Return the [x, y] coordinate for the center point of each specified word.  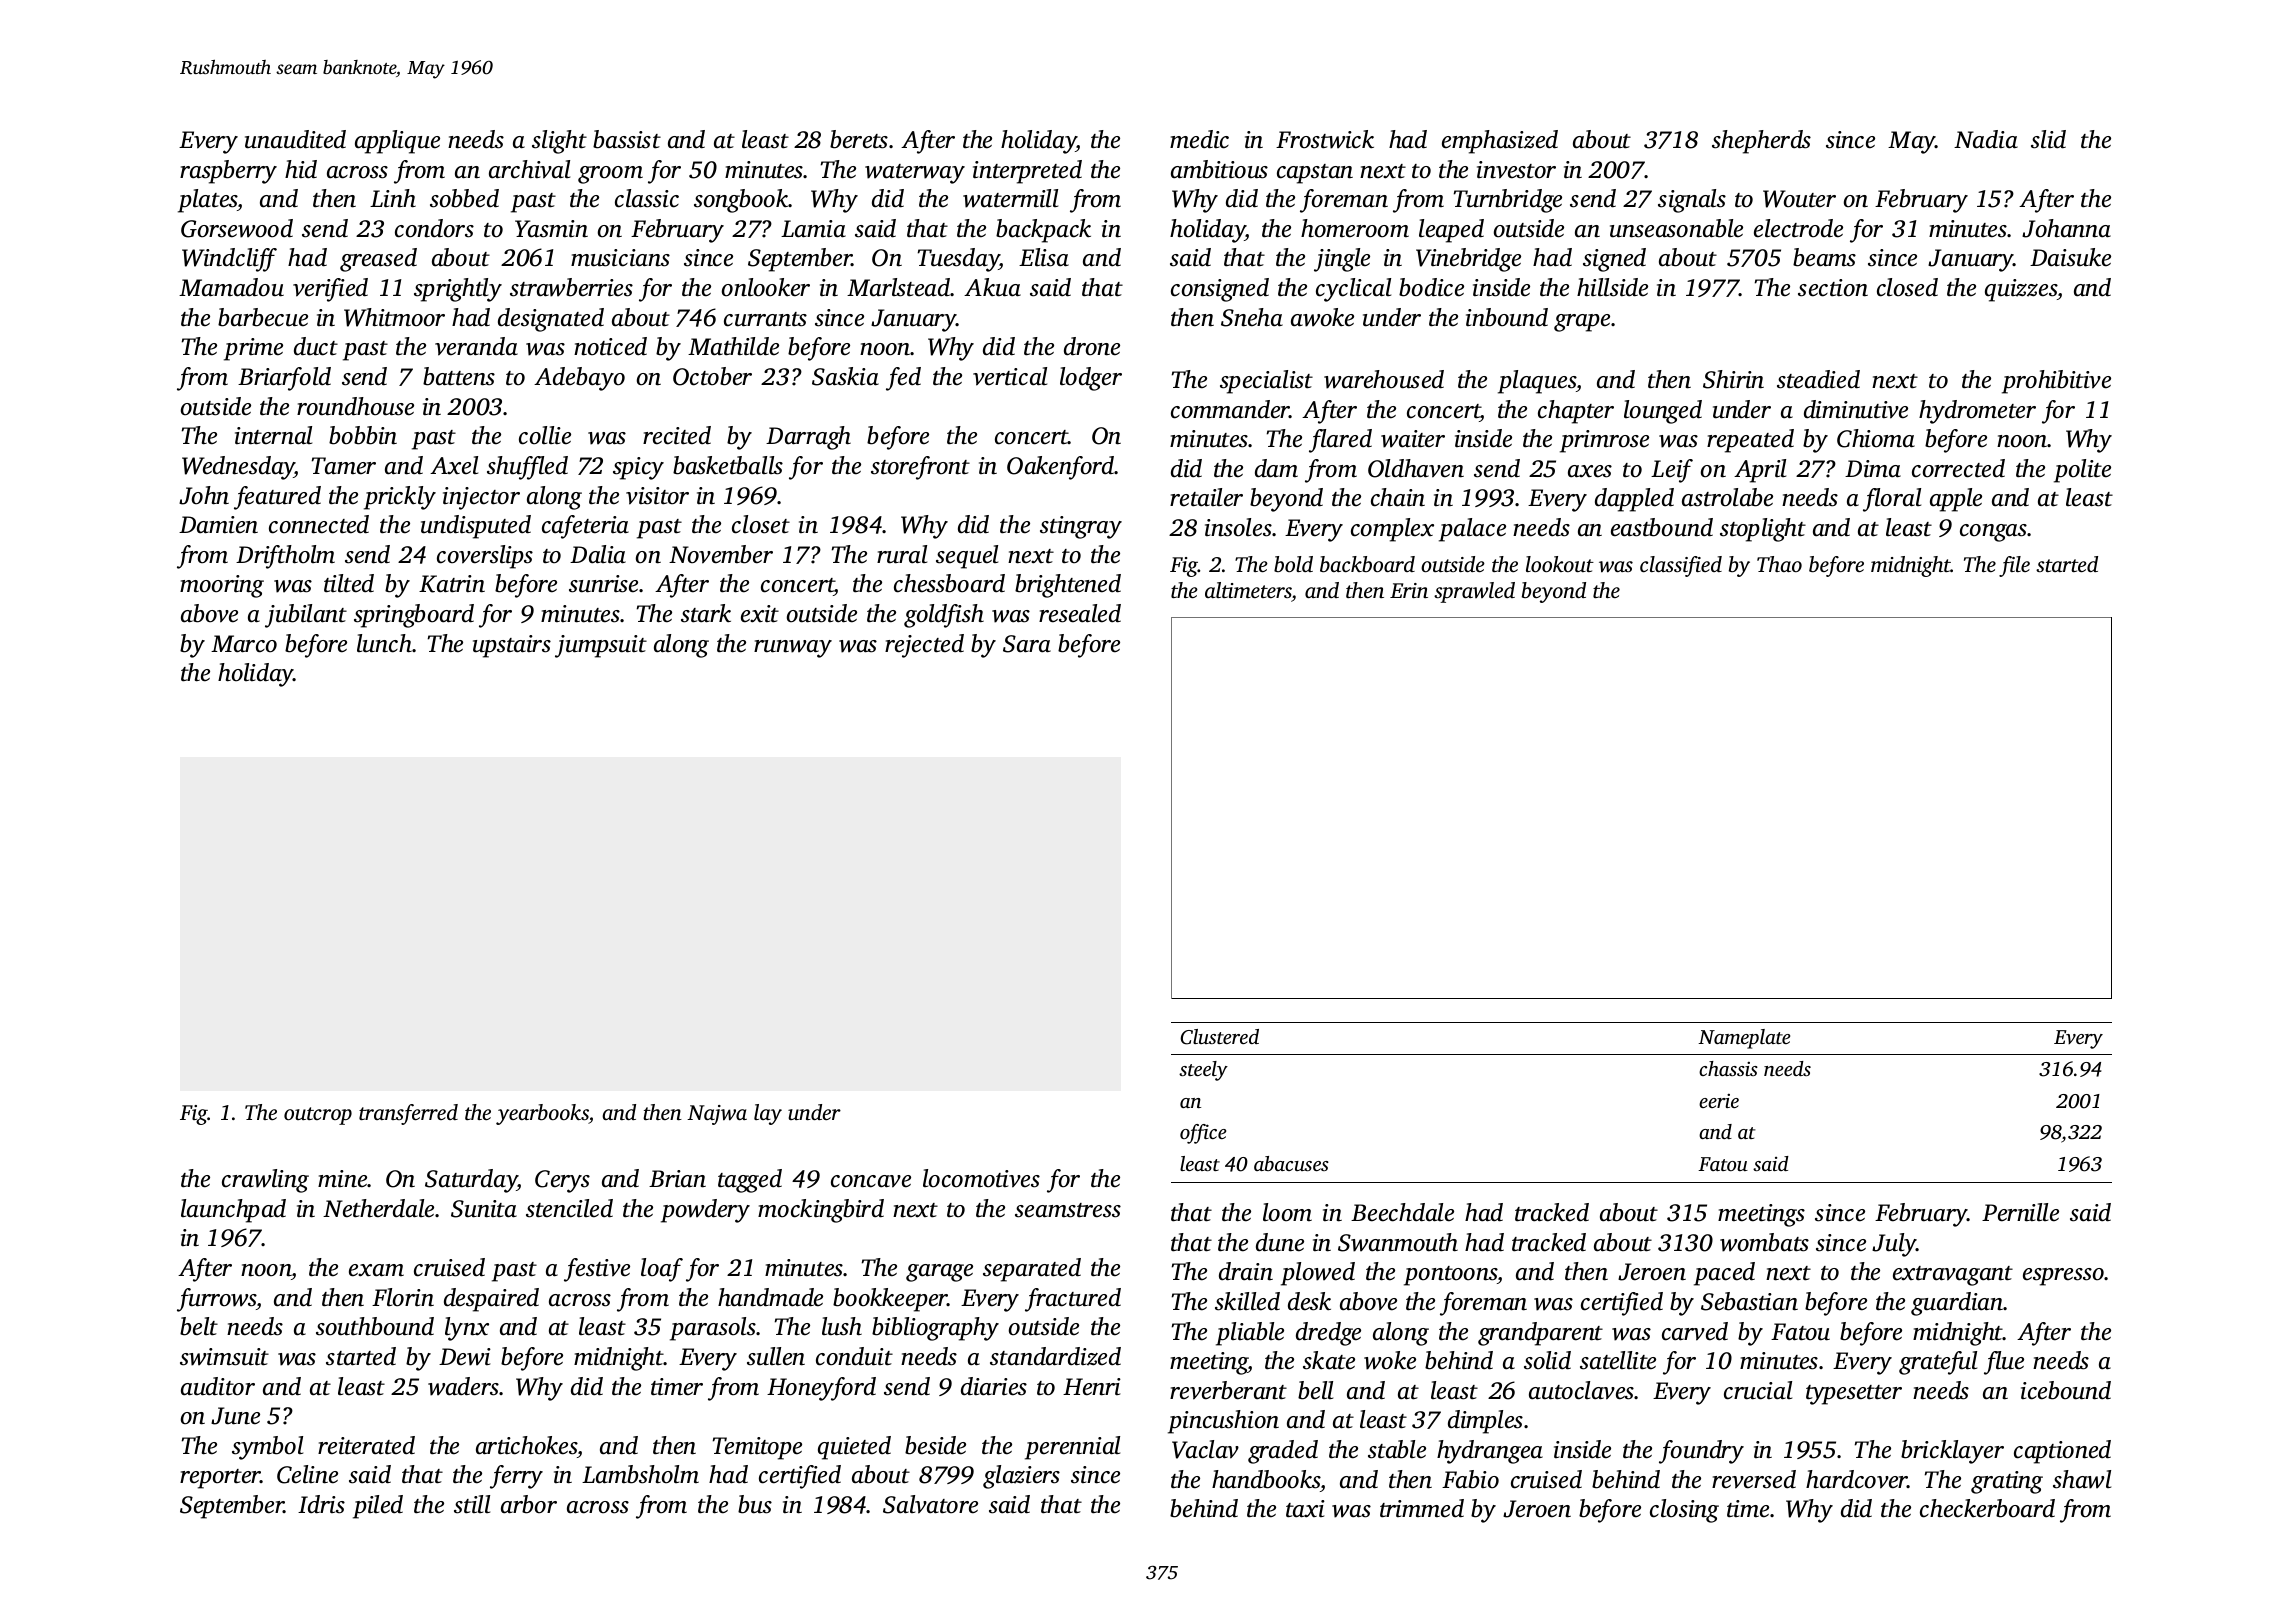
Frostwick [1325, 139]
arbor [529, 1504]
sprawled [1474, 592]
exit [760, 614]
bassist [627, 139]
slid [2048, 139]
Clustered [1220, 1037]
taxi [1305, 1509]
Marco [244, 644]
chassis [1728, 1068]
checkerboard [1987, 1508]
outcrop [318, 1116]
